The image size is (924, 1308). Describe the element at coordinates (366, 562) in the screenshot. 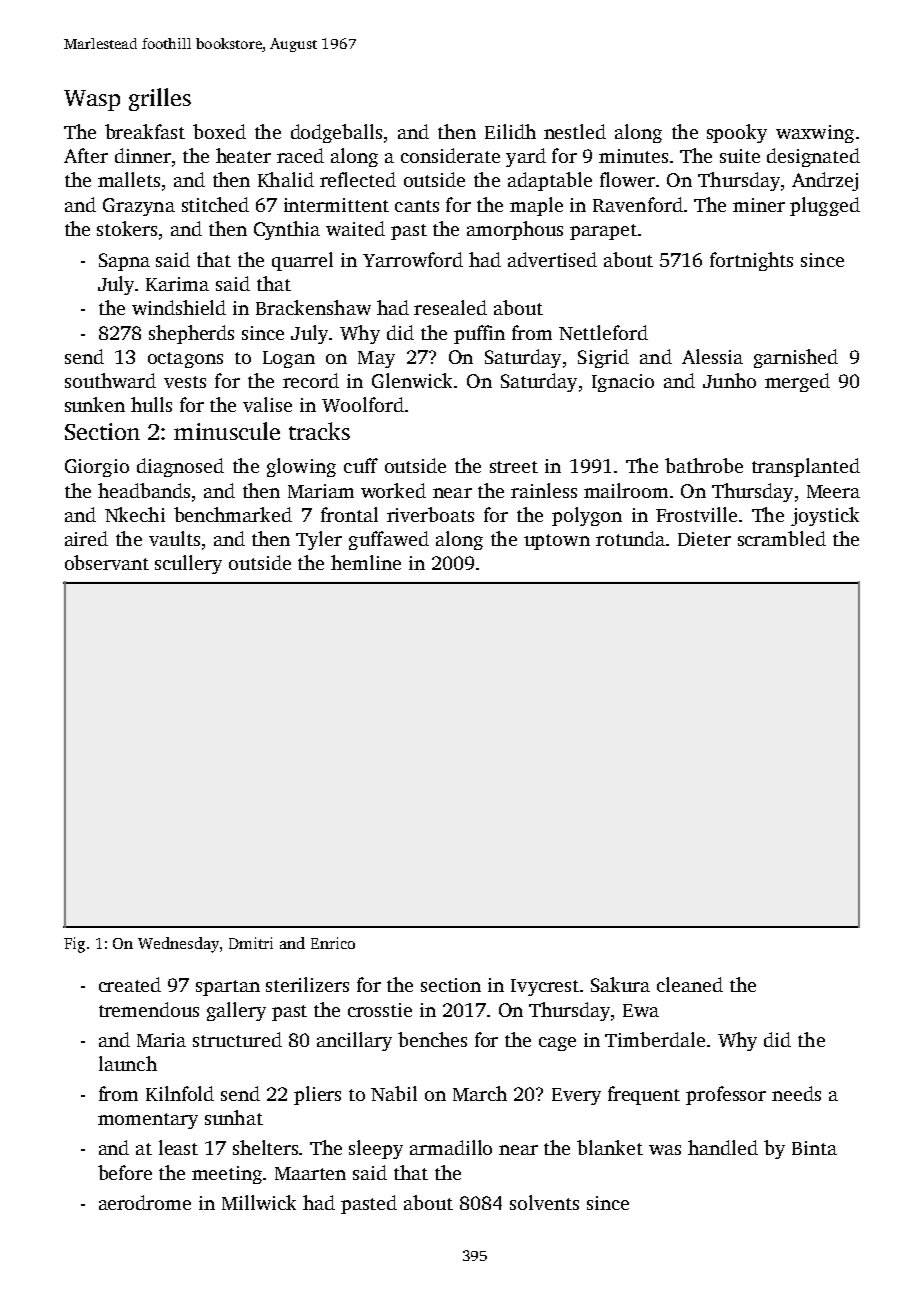

I see `hemline` at that location.
